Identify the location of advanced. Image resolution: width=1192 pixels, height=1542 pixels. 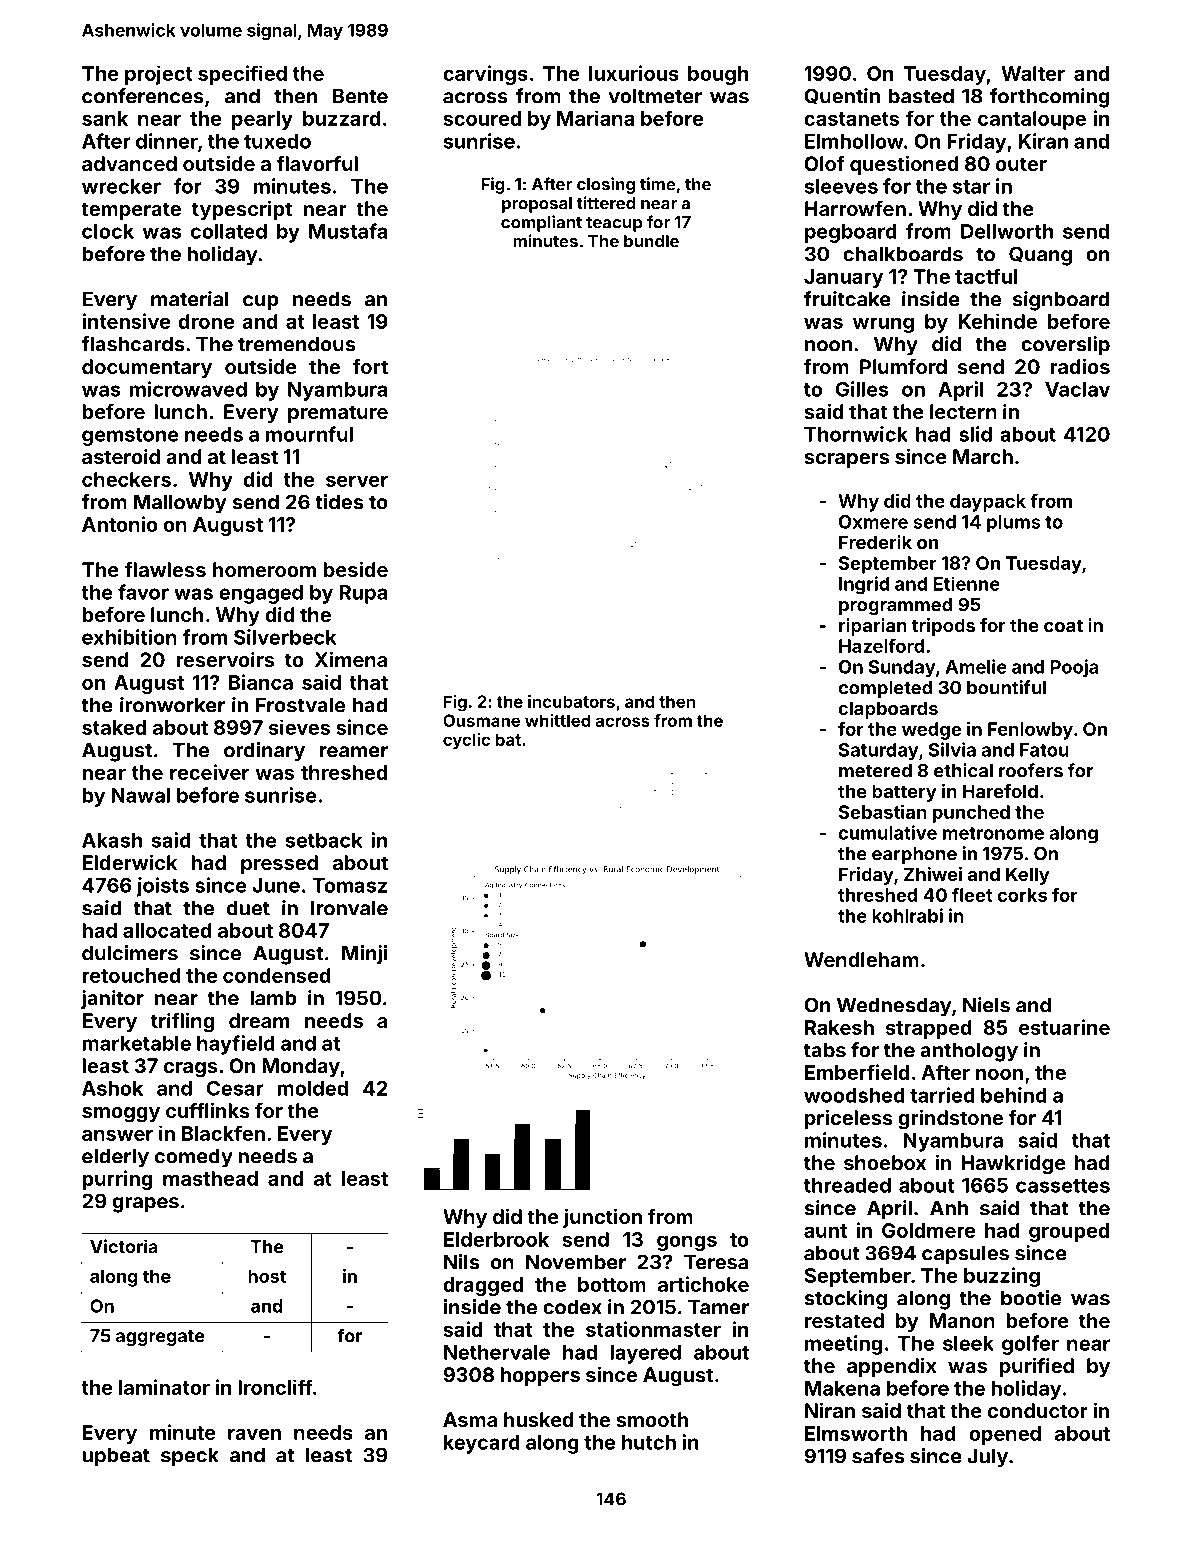
(129, 163).
